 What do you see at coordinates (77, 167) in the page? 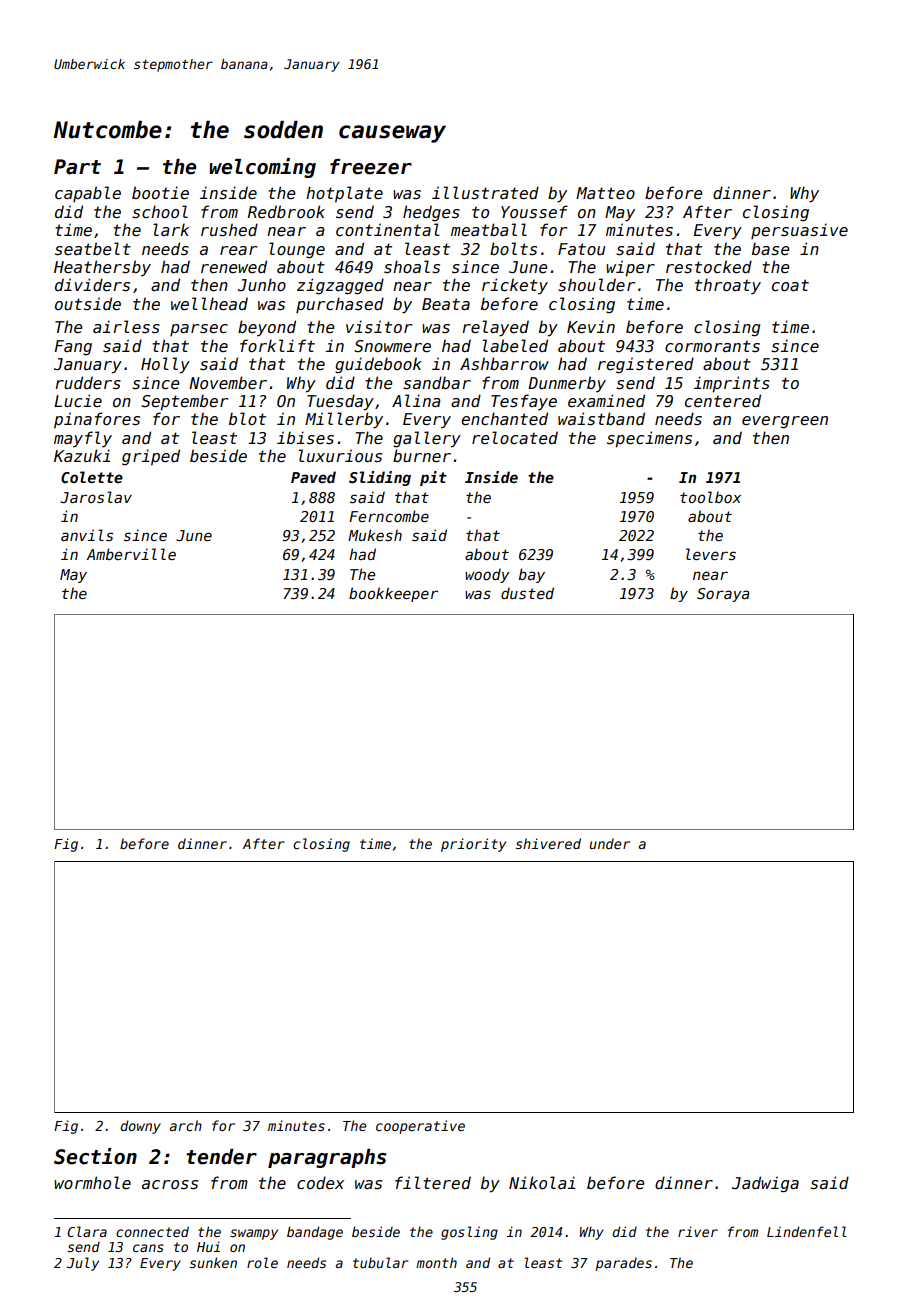
I see `Part` at bounding box center [77, 167].
